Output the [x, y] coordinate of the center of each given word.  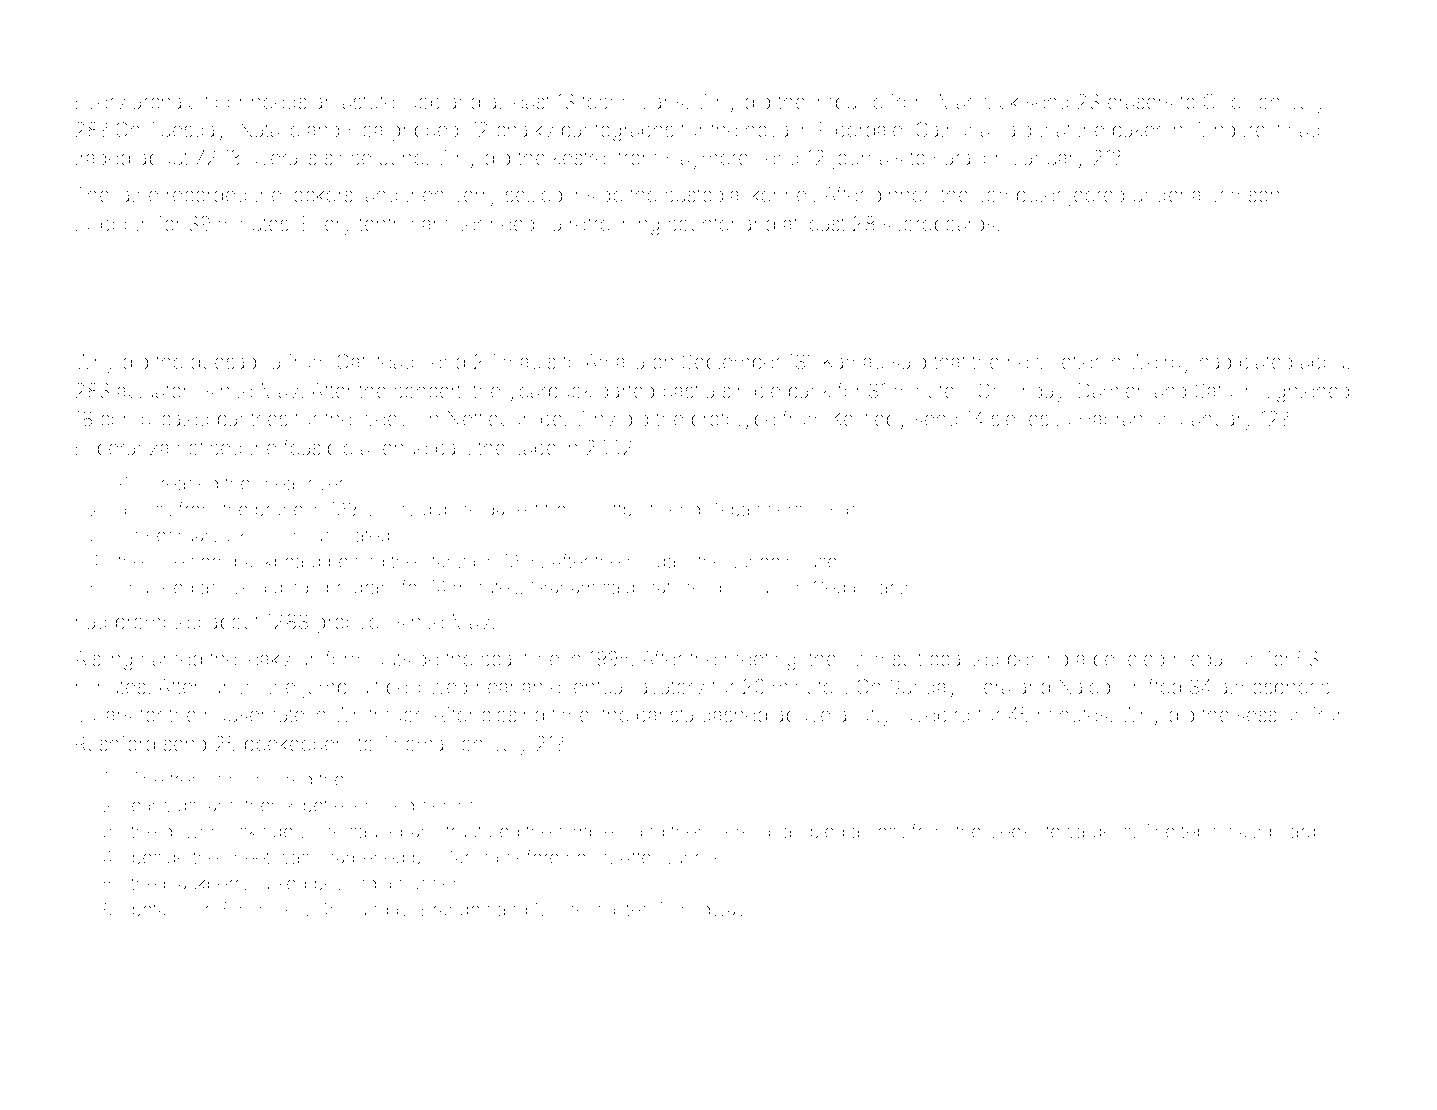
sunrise [694, 857]
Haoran [1111, 419]
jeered [1096, 196]
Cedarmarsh [863, 587]
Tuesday [187, 131]
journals [867, 159]
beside [160, 857]
